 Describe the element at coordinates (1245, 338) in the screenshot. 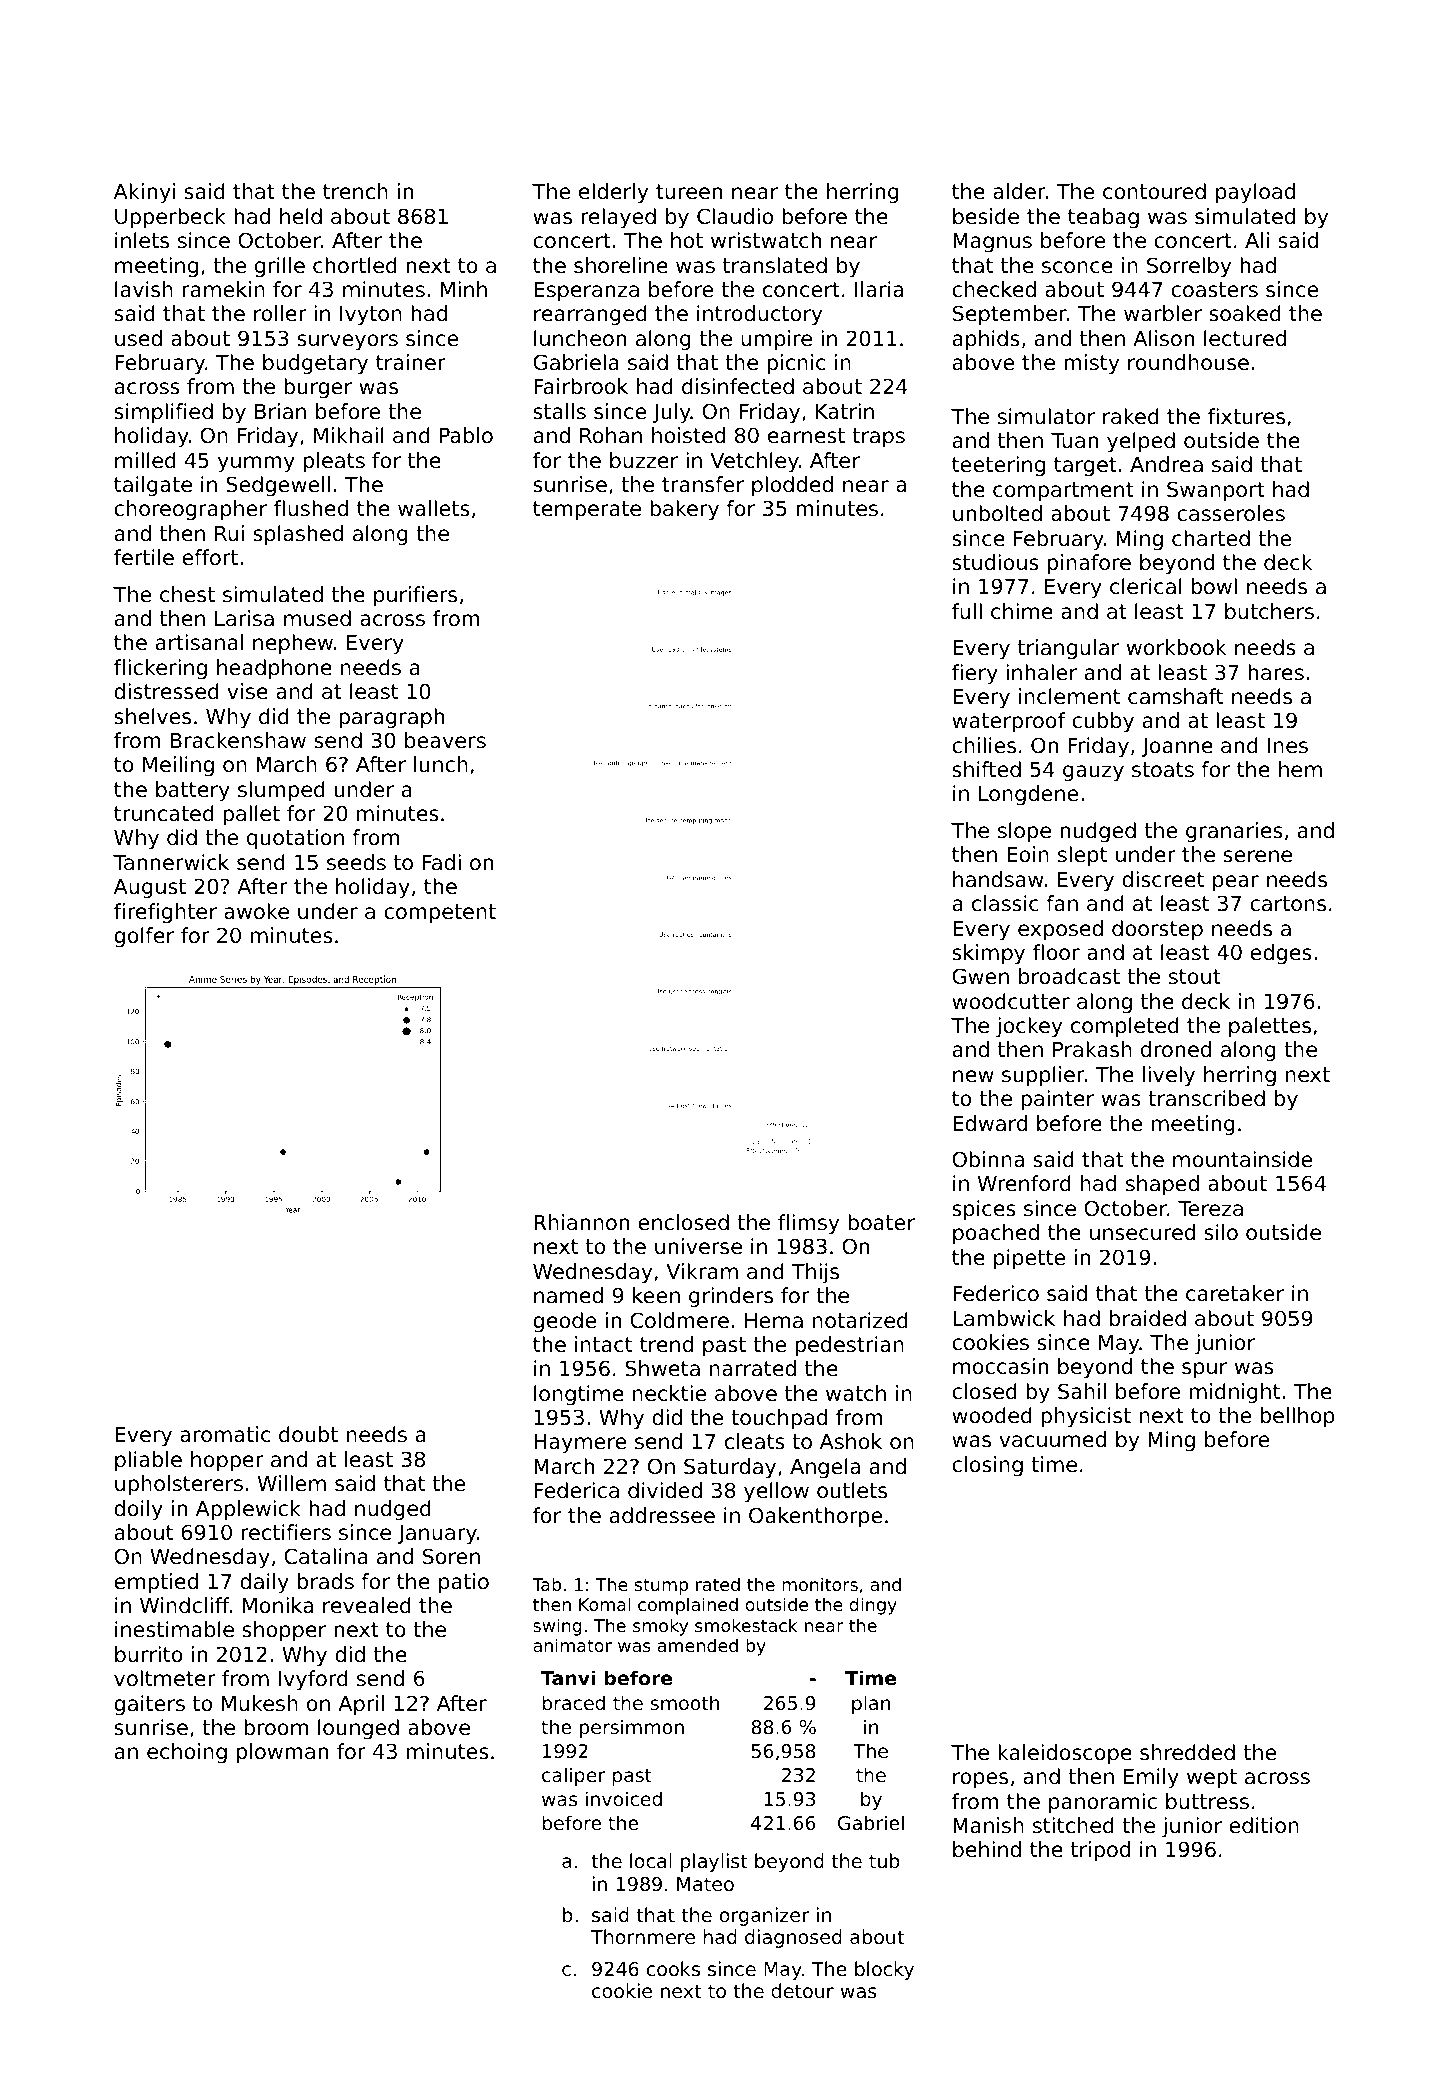

I see `lectured` at that location.
